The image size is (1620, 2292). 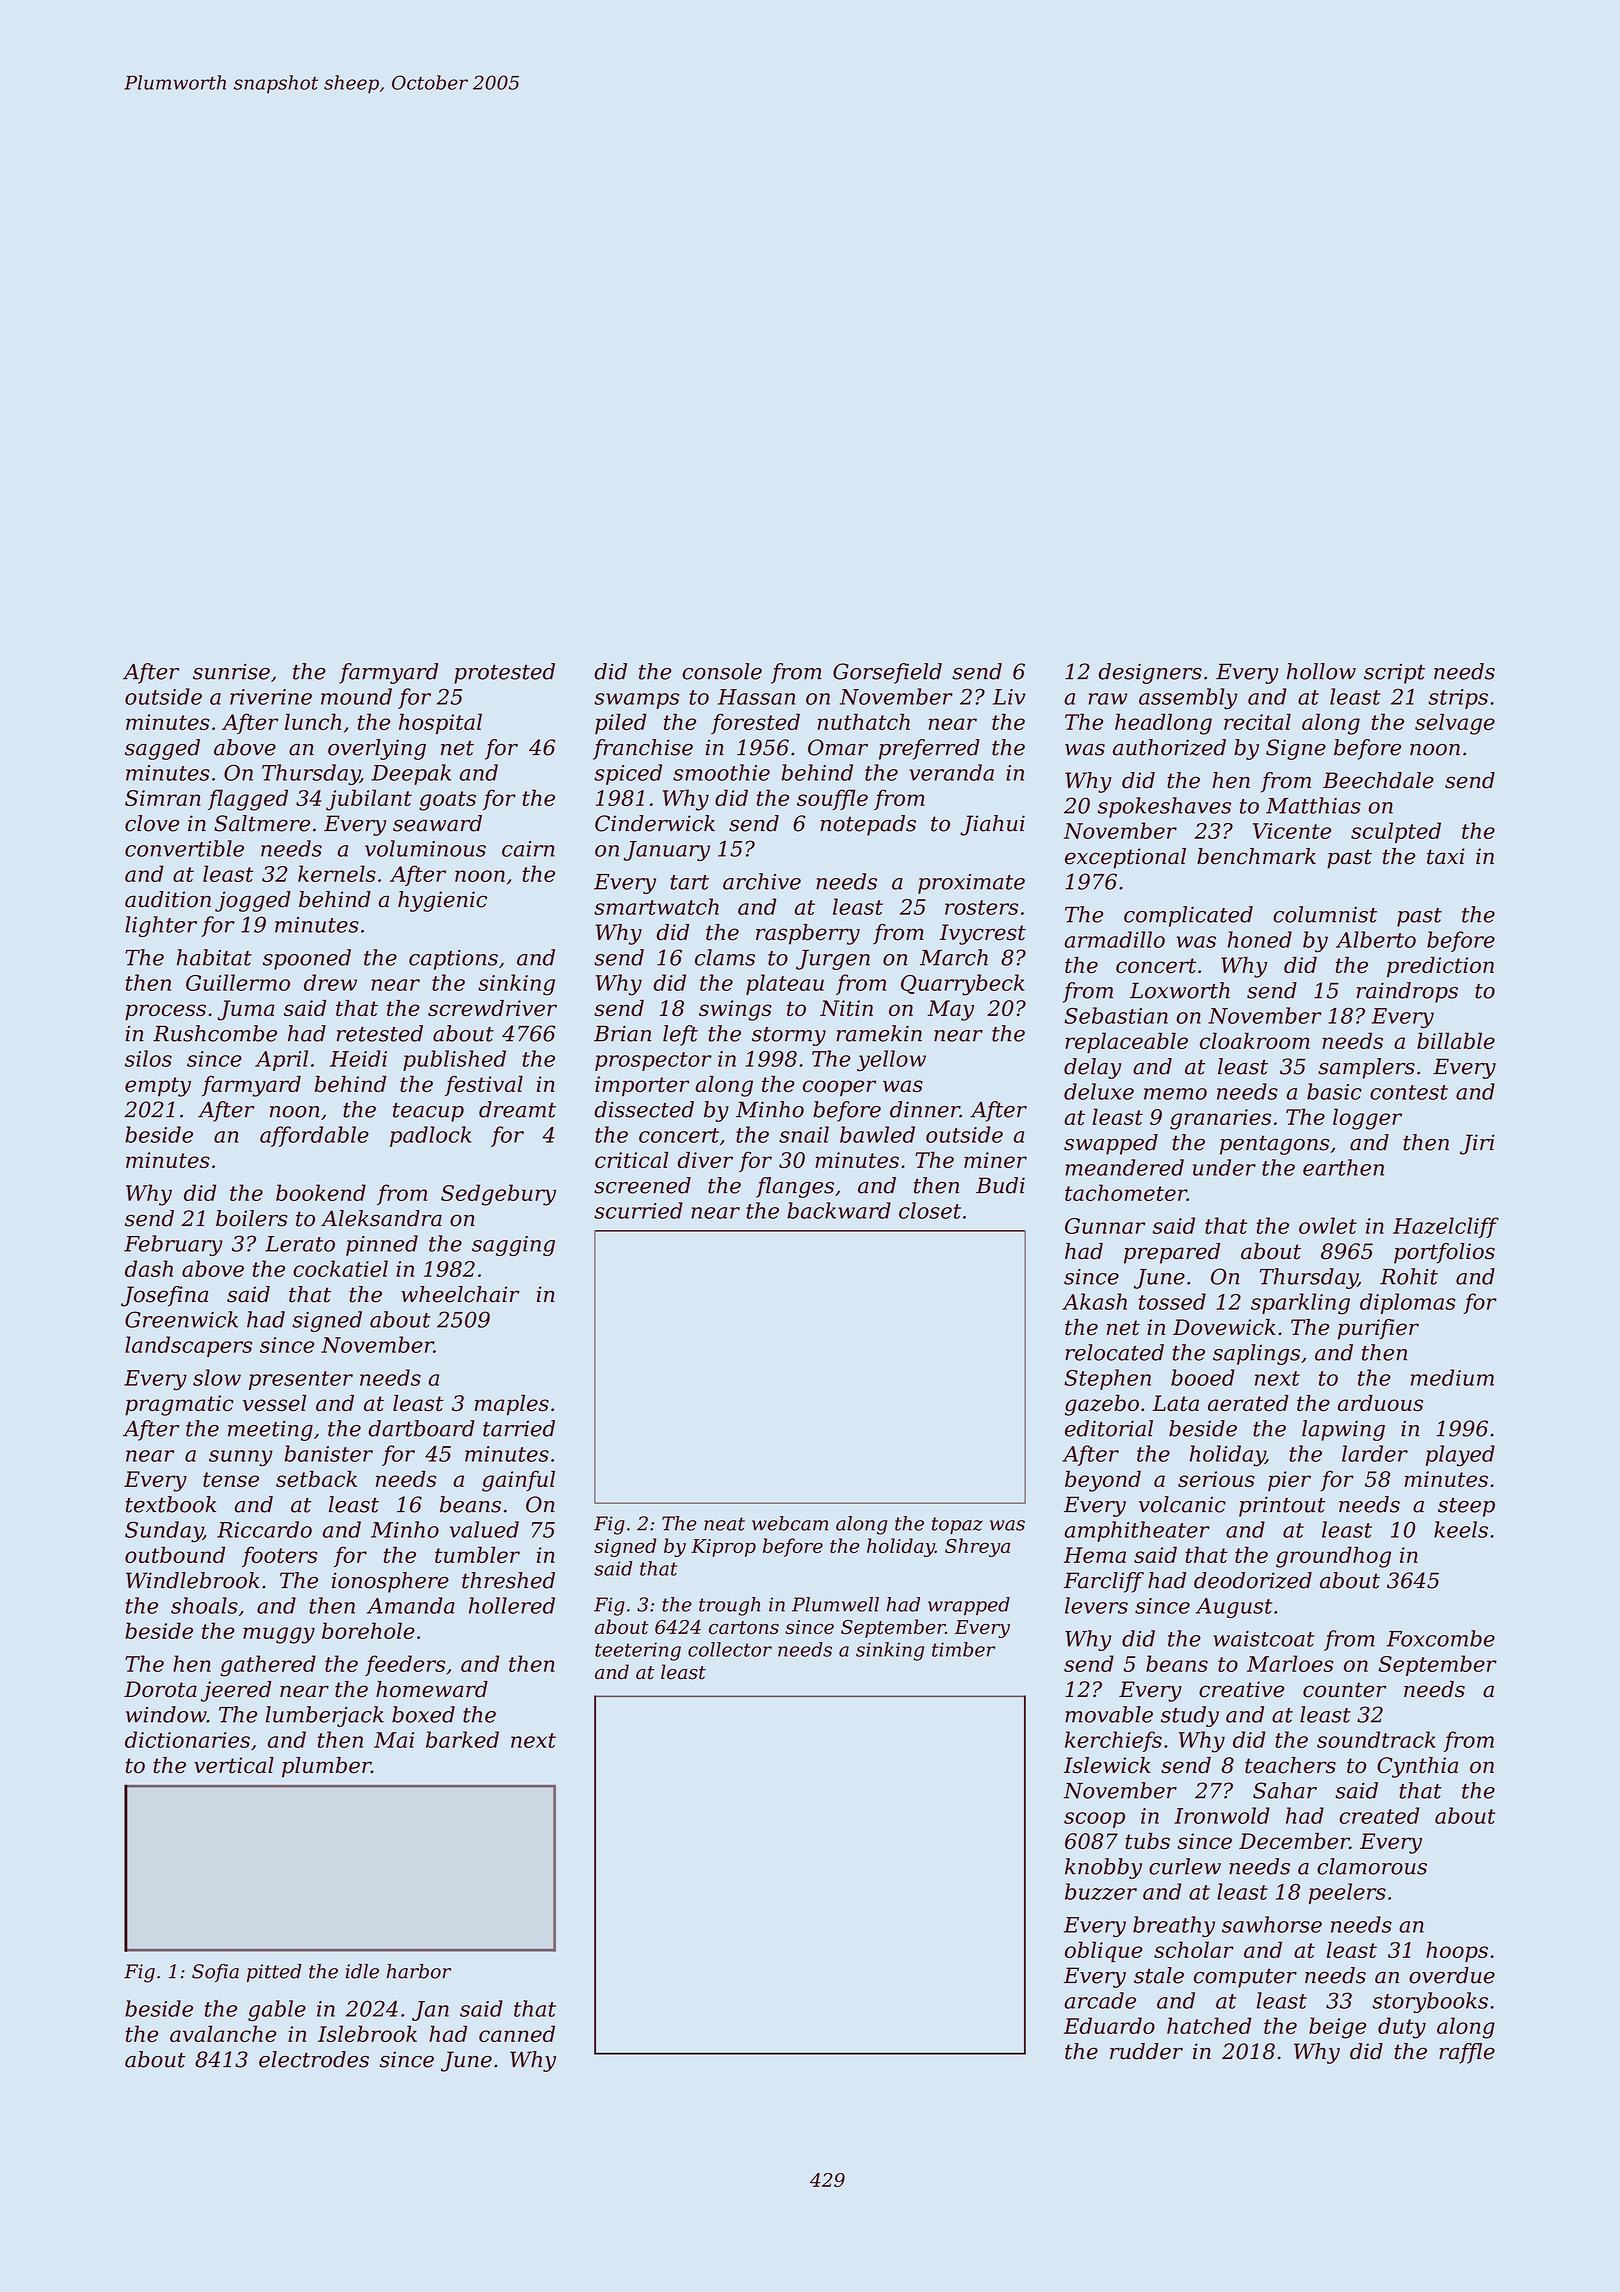 I want to click on script, so click(x=1394, y=673).
